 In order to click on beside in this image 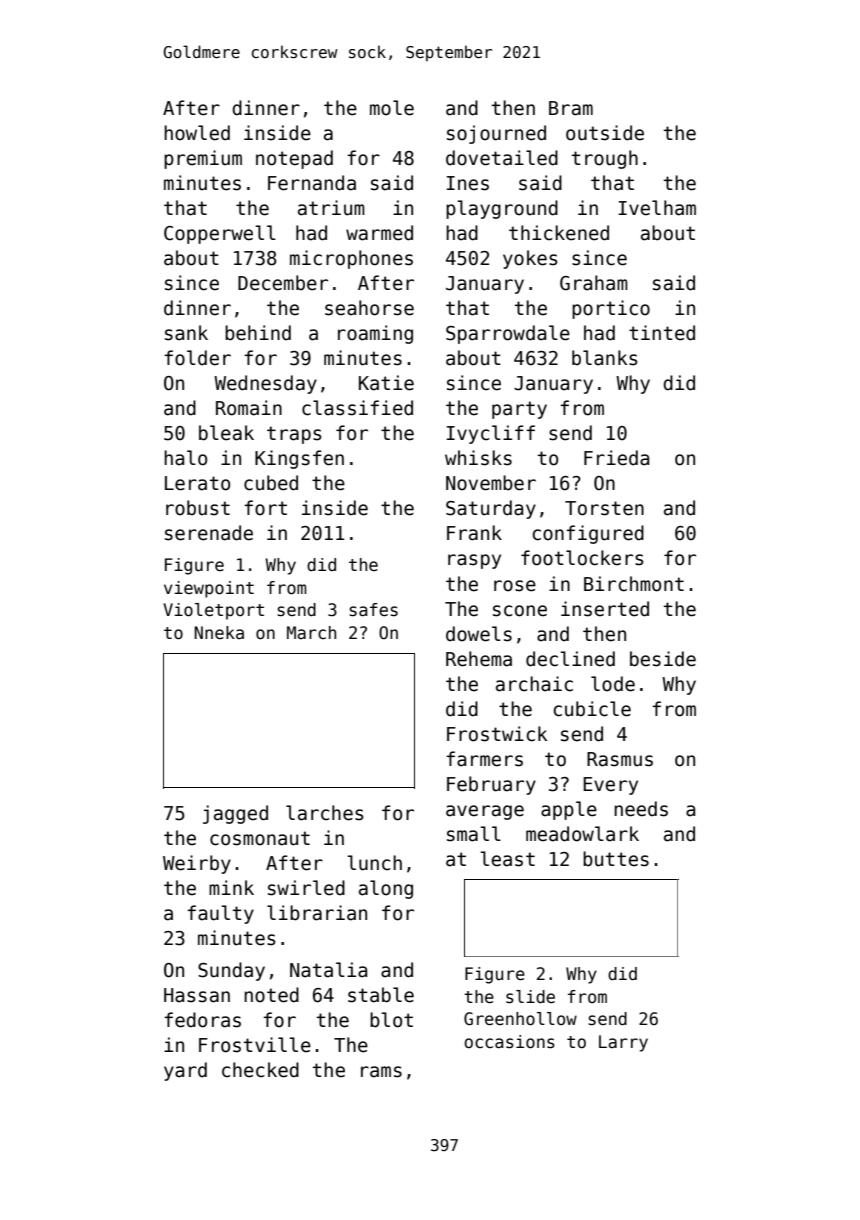, I will do `click(663, 659)`.
